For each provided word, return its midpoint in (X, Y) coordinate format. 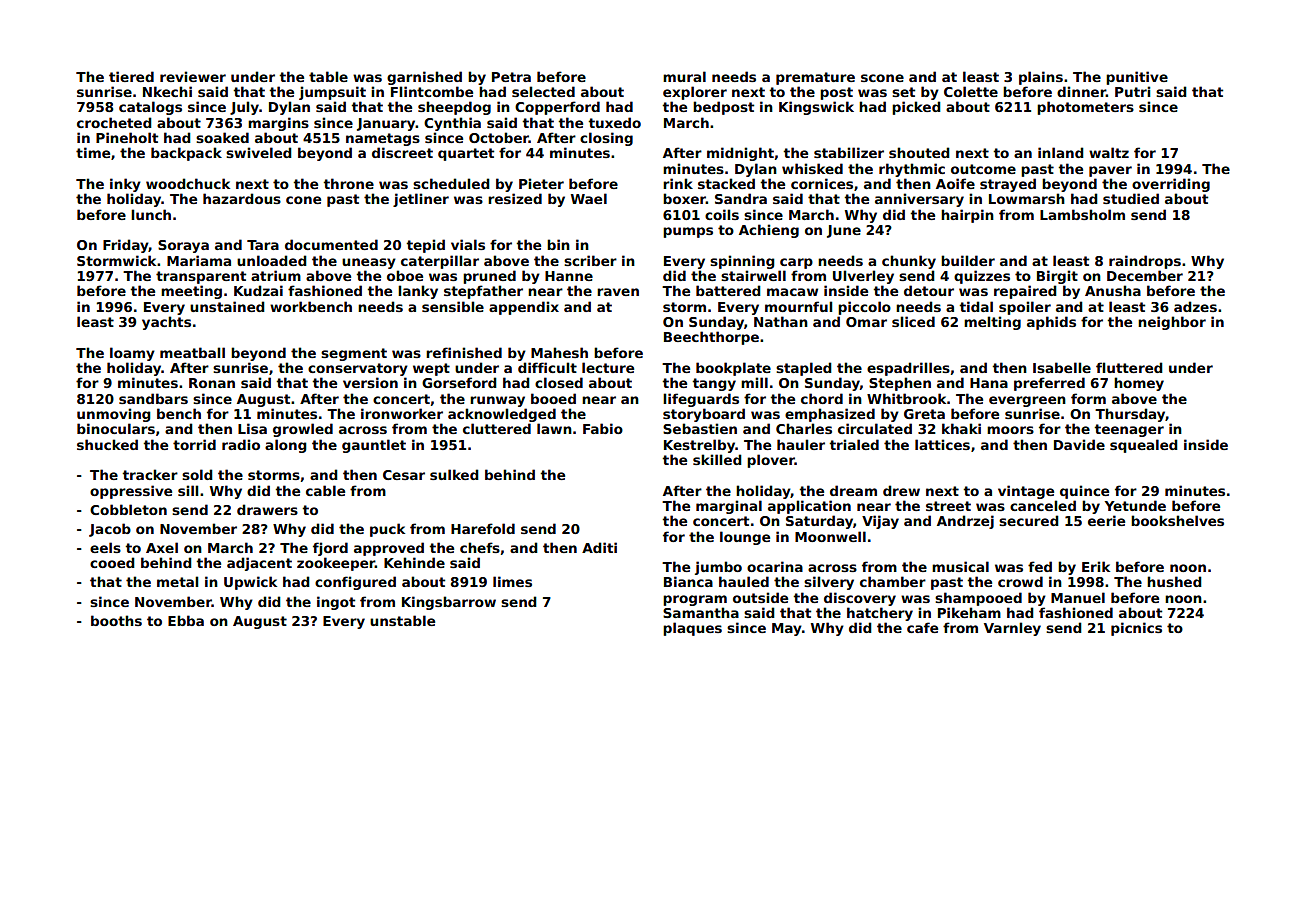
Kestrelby (699, 446)
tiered (131, 76)
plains (1041, 78)
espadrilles (908, 369)
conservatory (358, 369)
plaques (692, 629)
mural (684, 76)
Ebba (186, 620)
